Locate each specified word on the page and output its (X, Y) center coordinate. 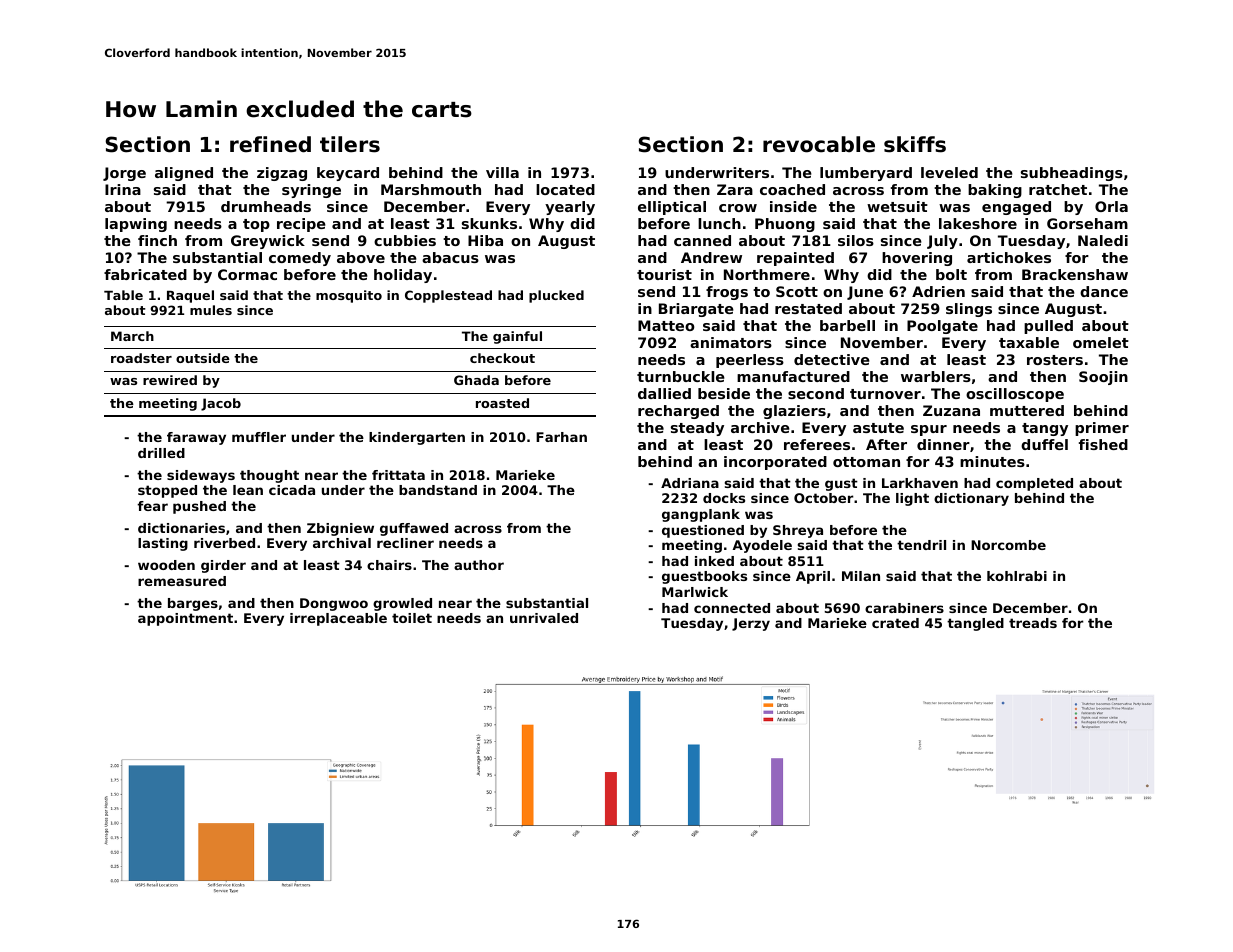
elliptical (672, 208)
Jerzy (751, 624)
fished (1103, 444)
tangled (975, 624)
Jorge (124, 174)
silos (856, 240)
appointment (185, 619)
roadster (141, 358)
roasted (502, 403)
